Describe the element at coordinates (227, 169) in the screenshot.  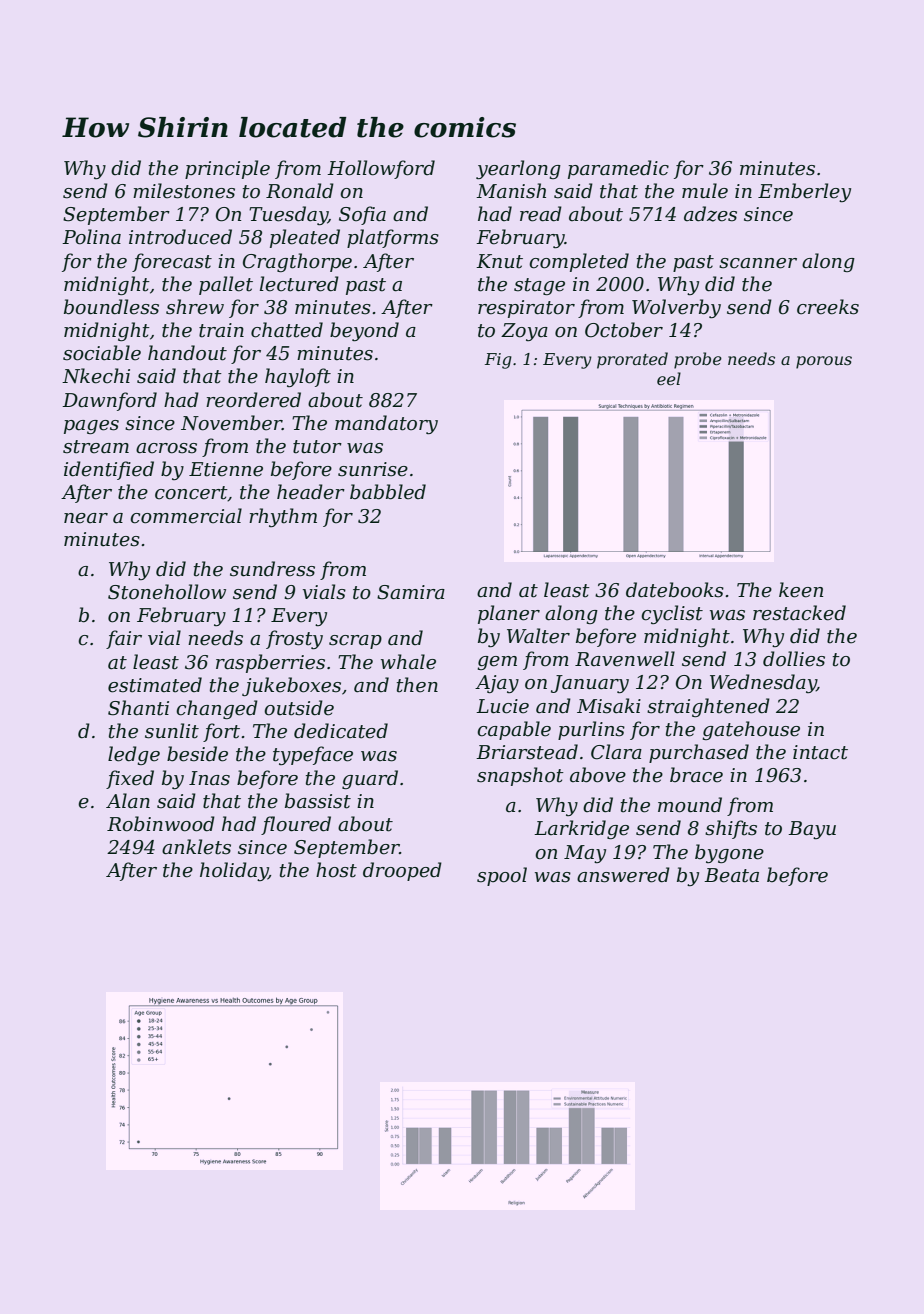
I see `principle` at that location.
